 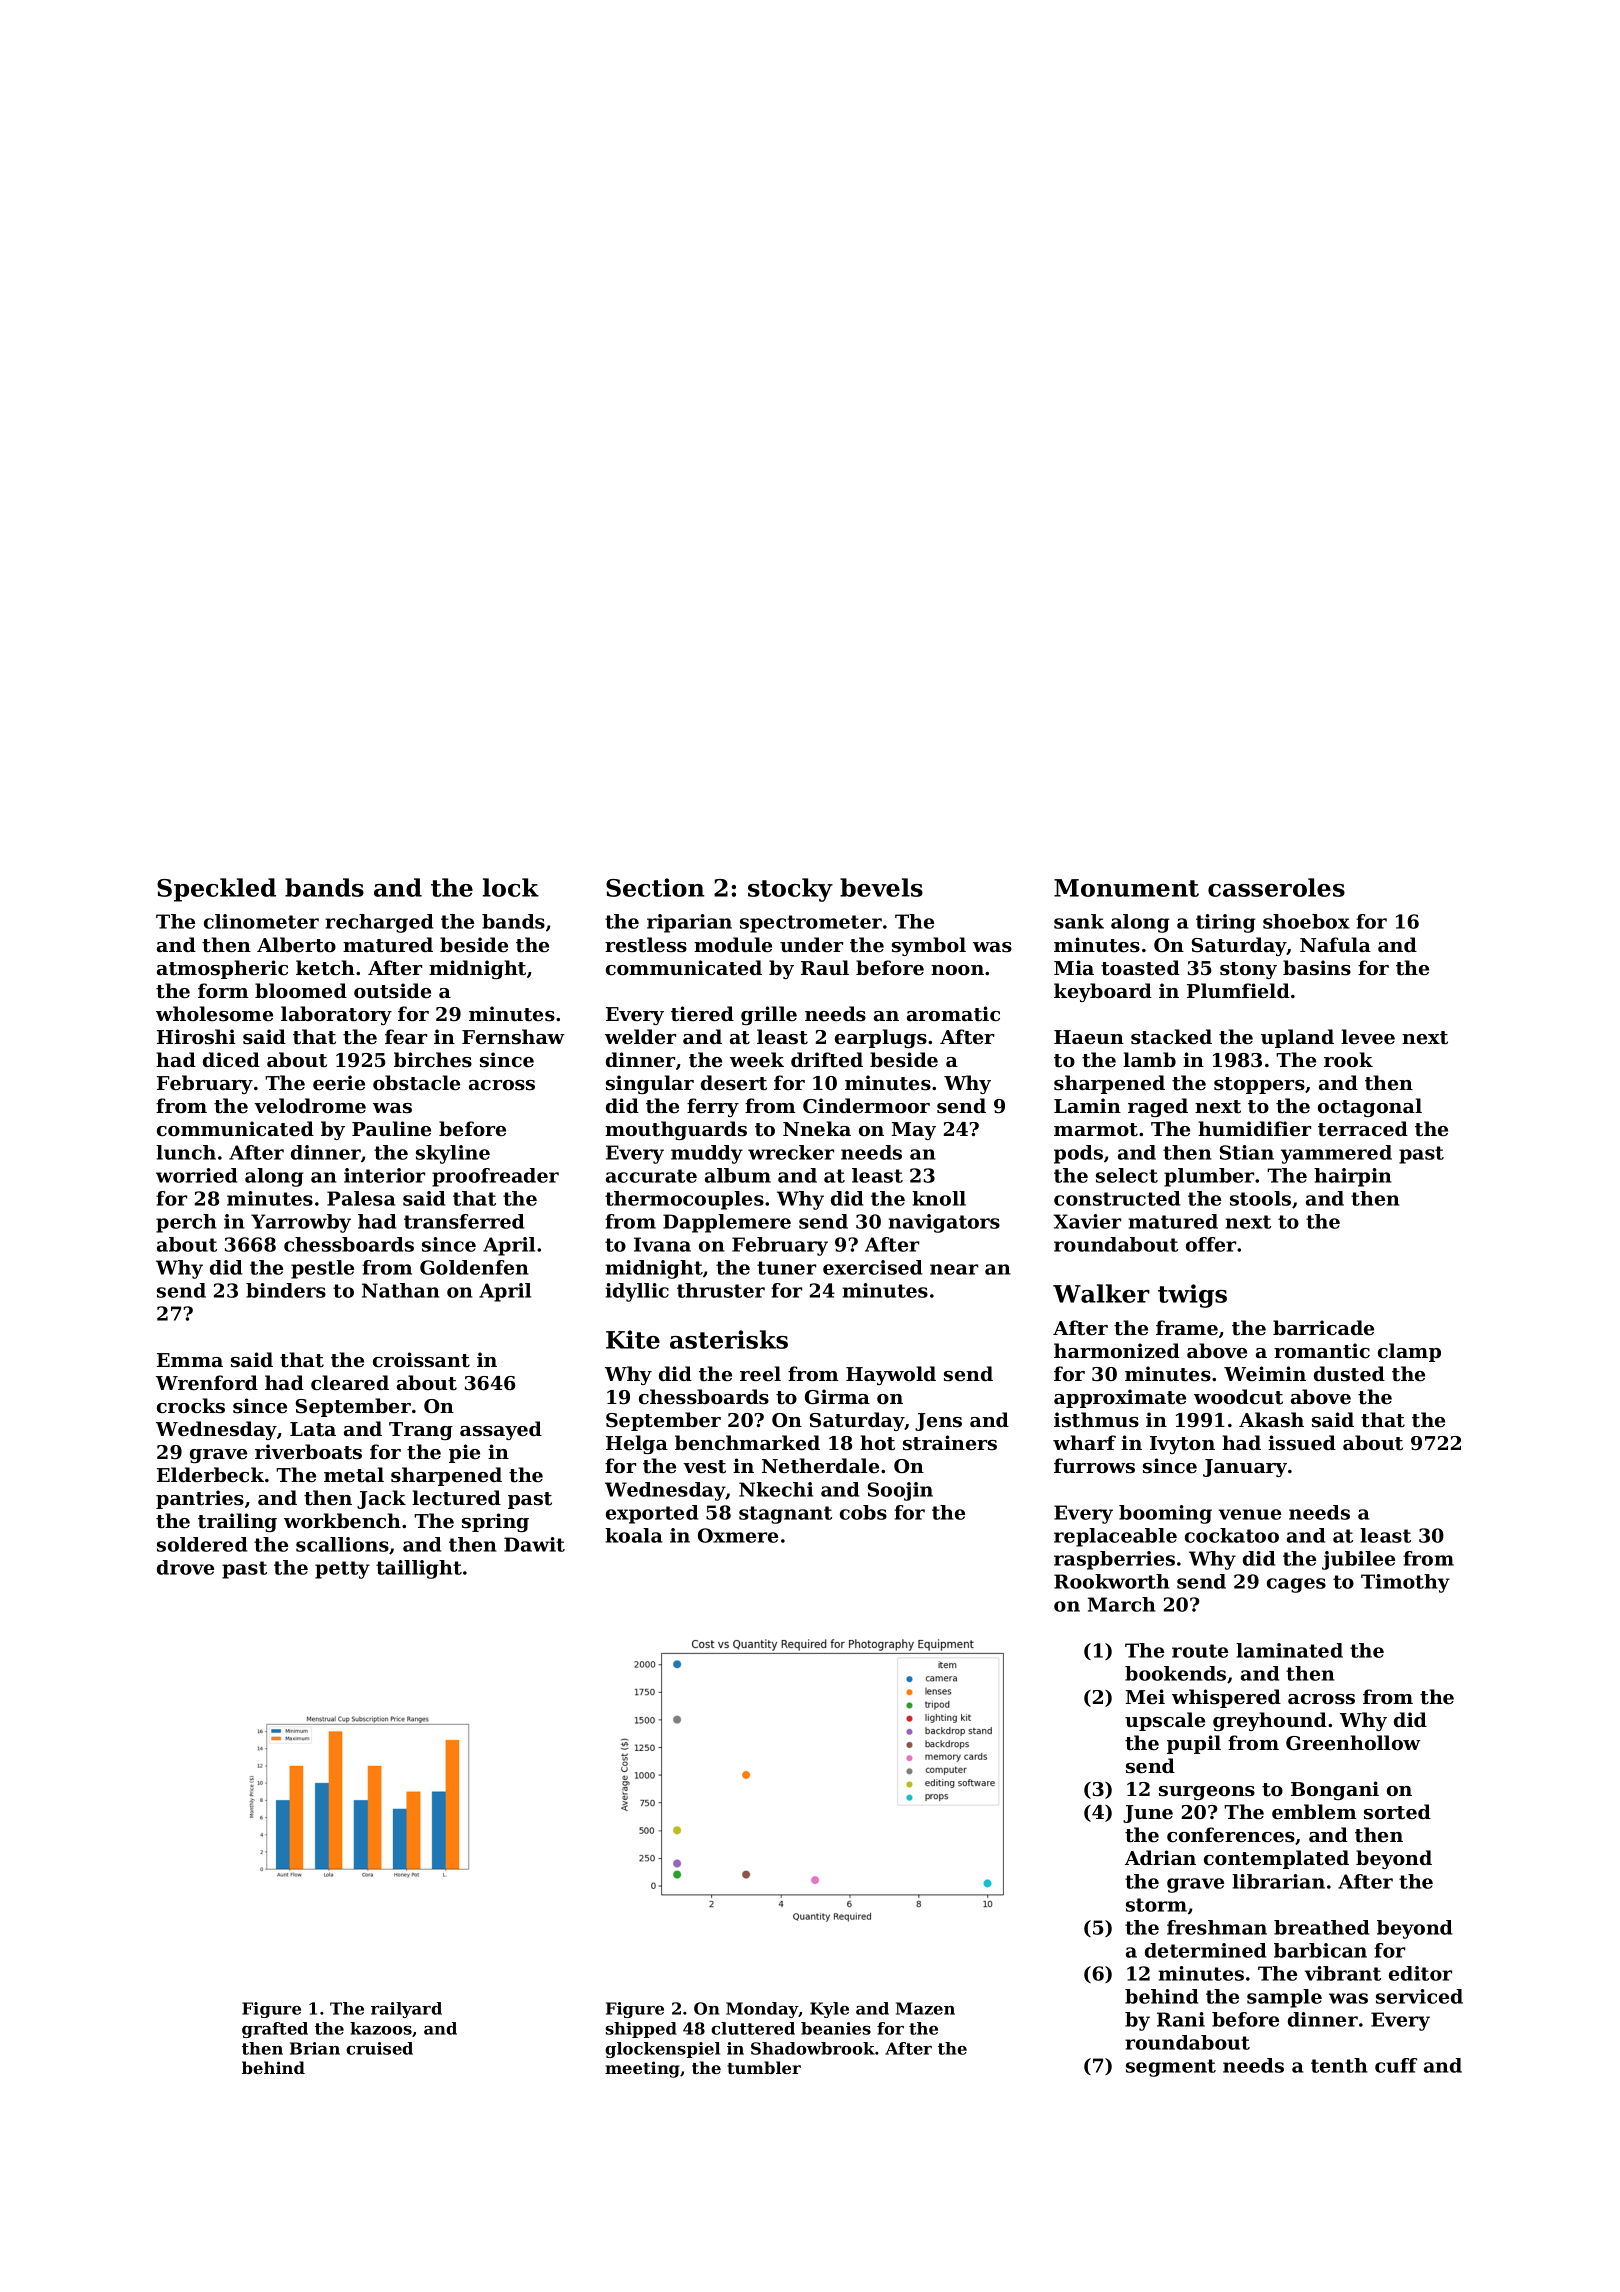 I want to click on near, so click(x=954, y=1269).
